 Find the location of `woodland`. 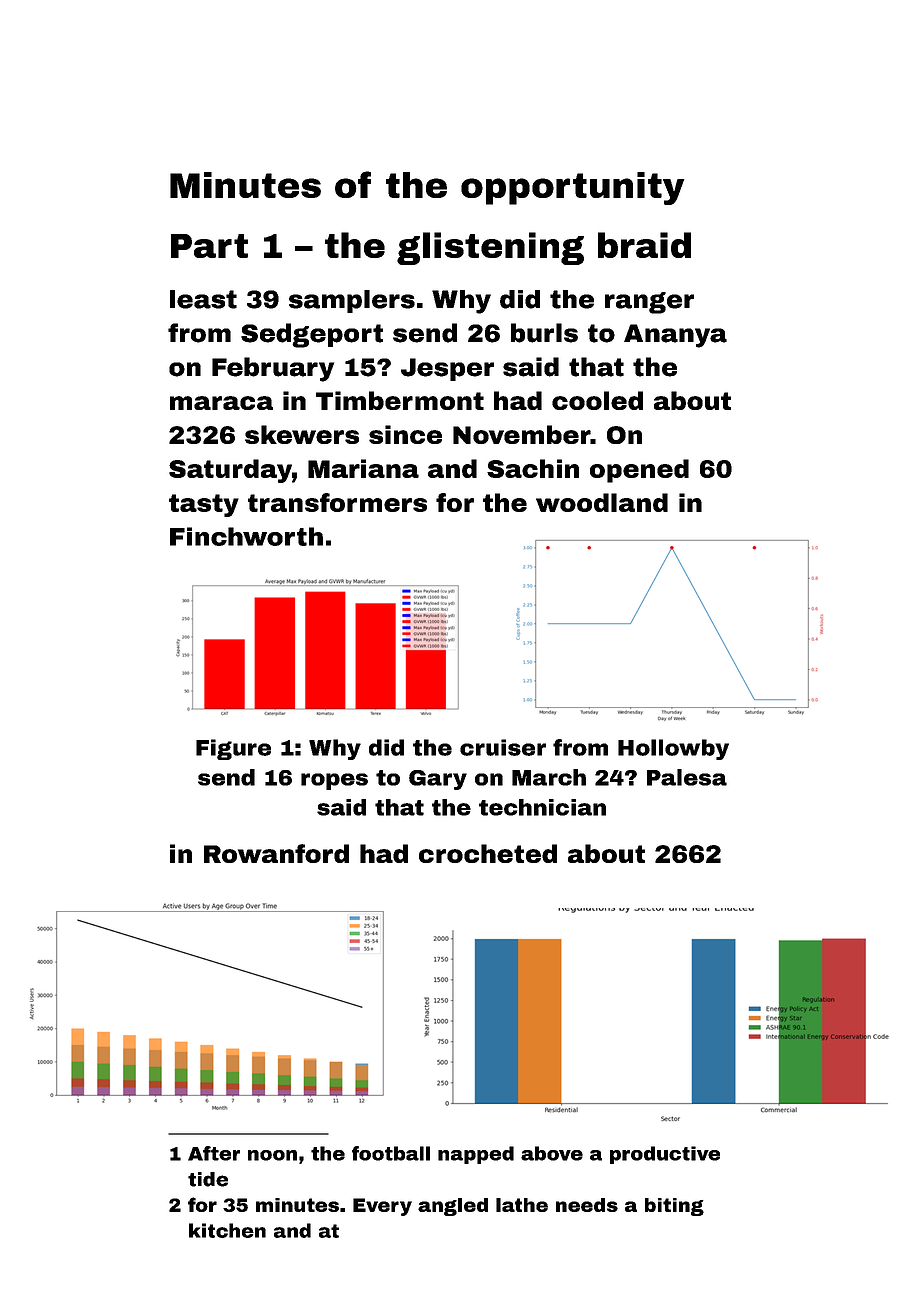

woodland is located at coordinates (602, 502).
